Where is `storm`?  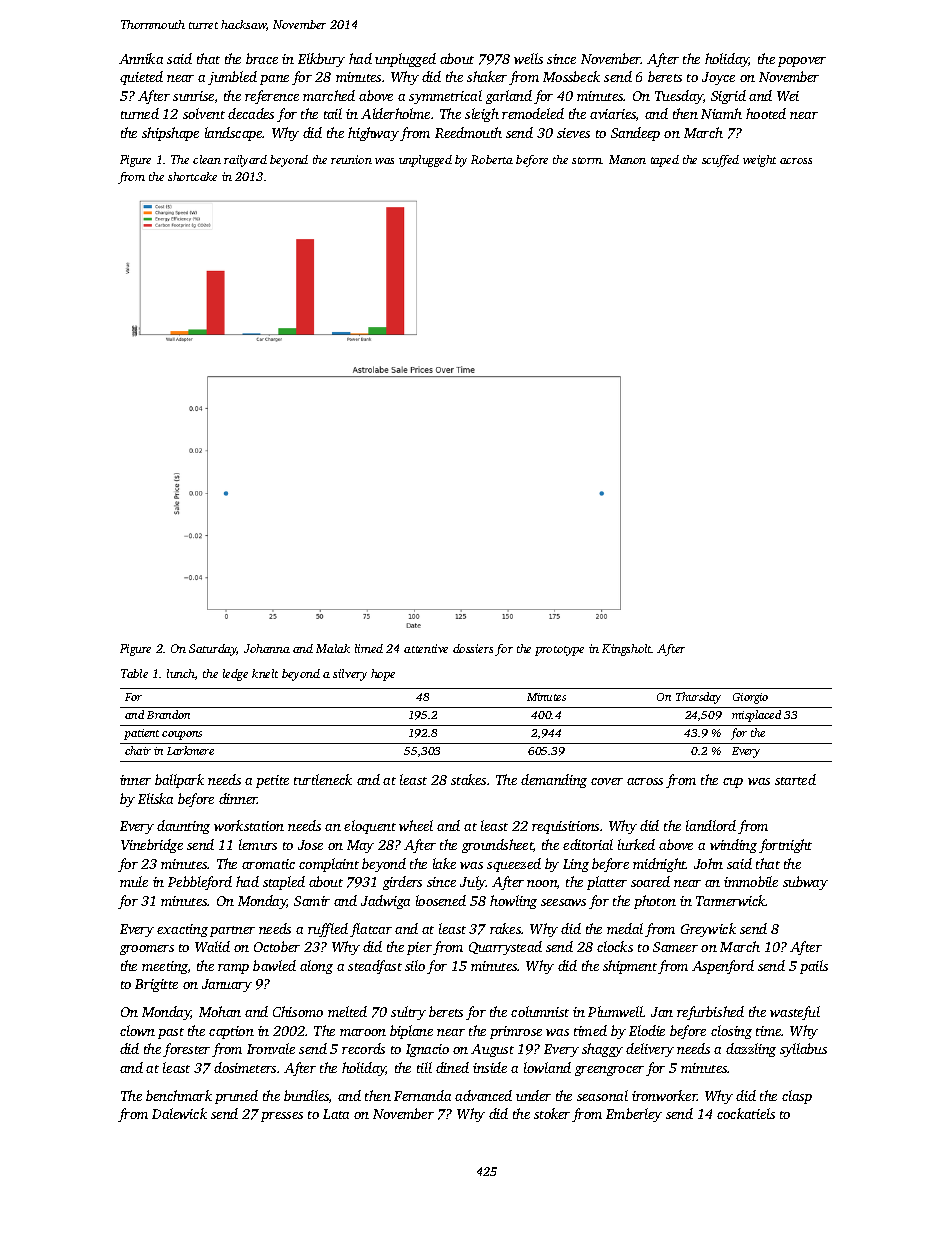
storm is located at coordinates (587, 160).
